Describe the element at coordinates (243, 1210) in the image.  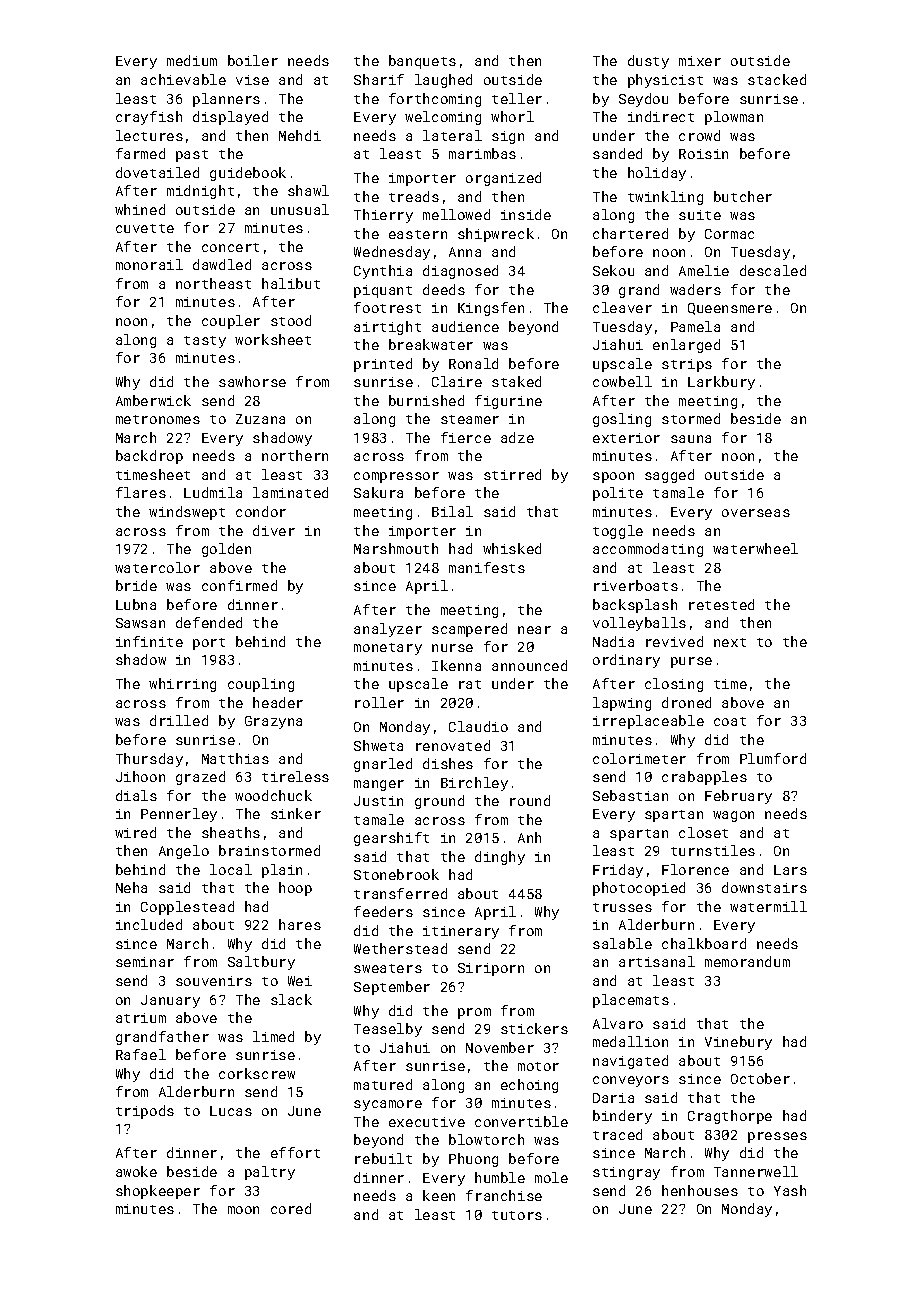
I see `moon` at that location.
